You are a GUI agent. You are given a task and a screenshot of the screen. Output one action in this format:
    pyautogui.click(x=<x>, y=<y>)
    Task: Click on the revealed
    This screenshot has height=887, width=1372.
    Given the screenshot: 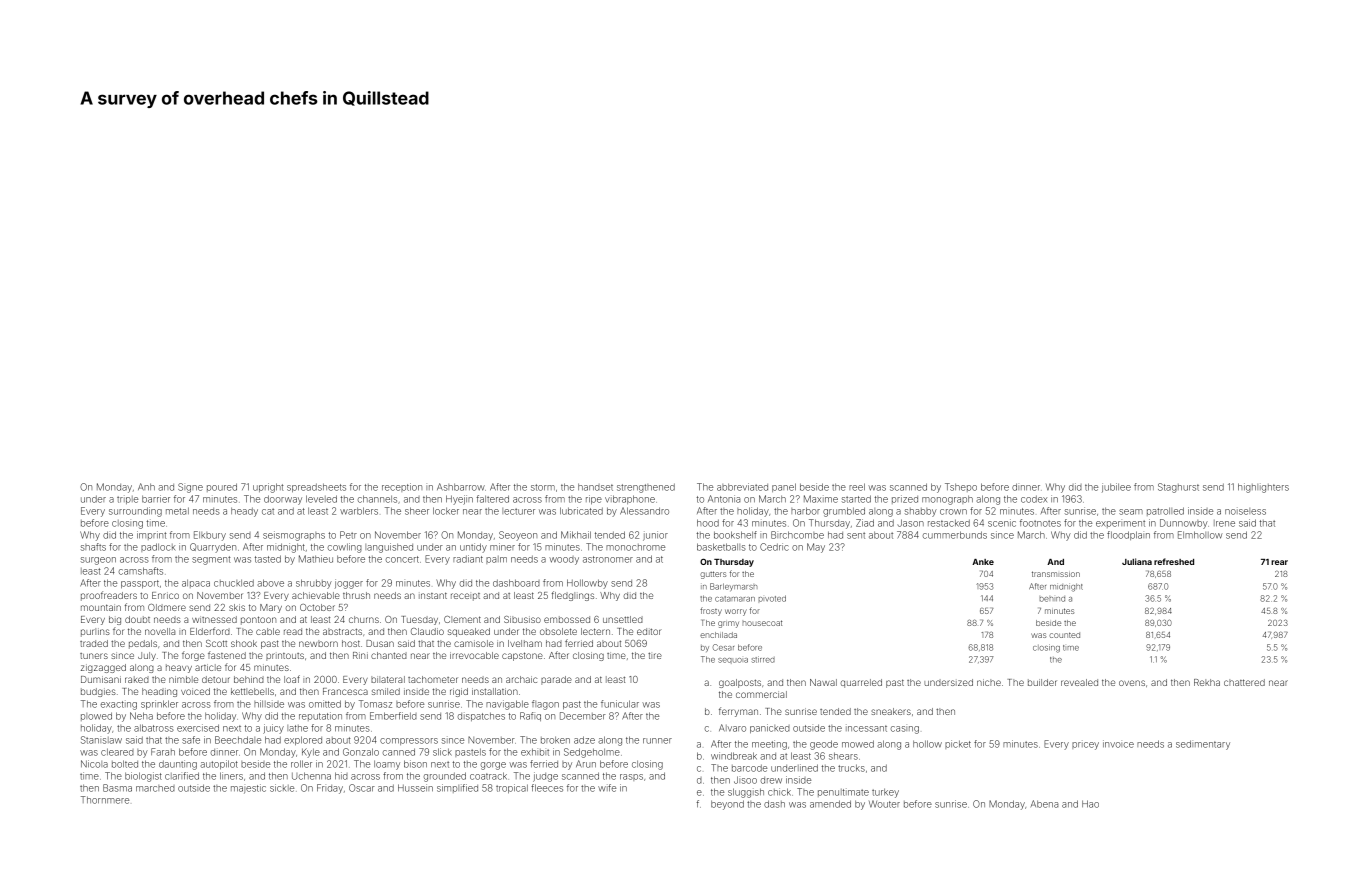 What is the action you would take?
    pyautogui.click(x=1079, y=682)
